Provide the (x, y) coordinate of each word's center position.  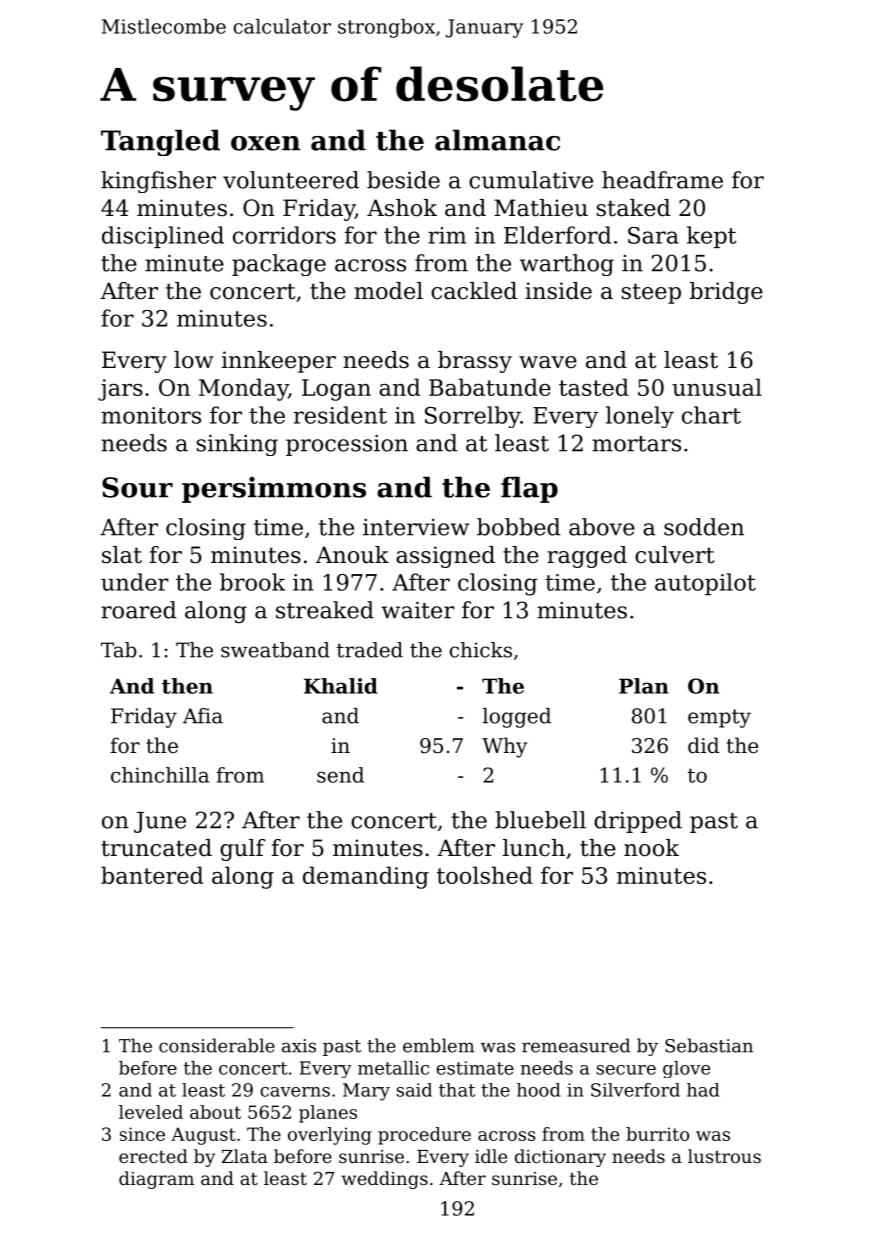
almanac (497, 140)
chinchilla (160, 775)
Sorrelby (473, 417)
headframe (662, 180)
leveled (151, 1112)
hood (539, 1090)
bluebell (540, 820)
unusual (717, 387)
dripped (638, 822)
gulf (242, 850)
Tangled (160, 142)
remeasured (576, 1045)
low (194, 360)
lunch (534, 848)
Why (504, 747)
